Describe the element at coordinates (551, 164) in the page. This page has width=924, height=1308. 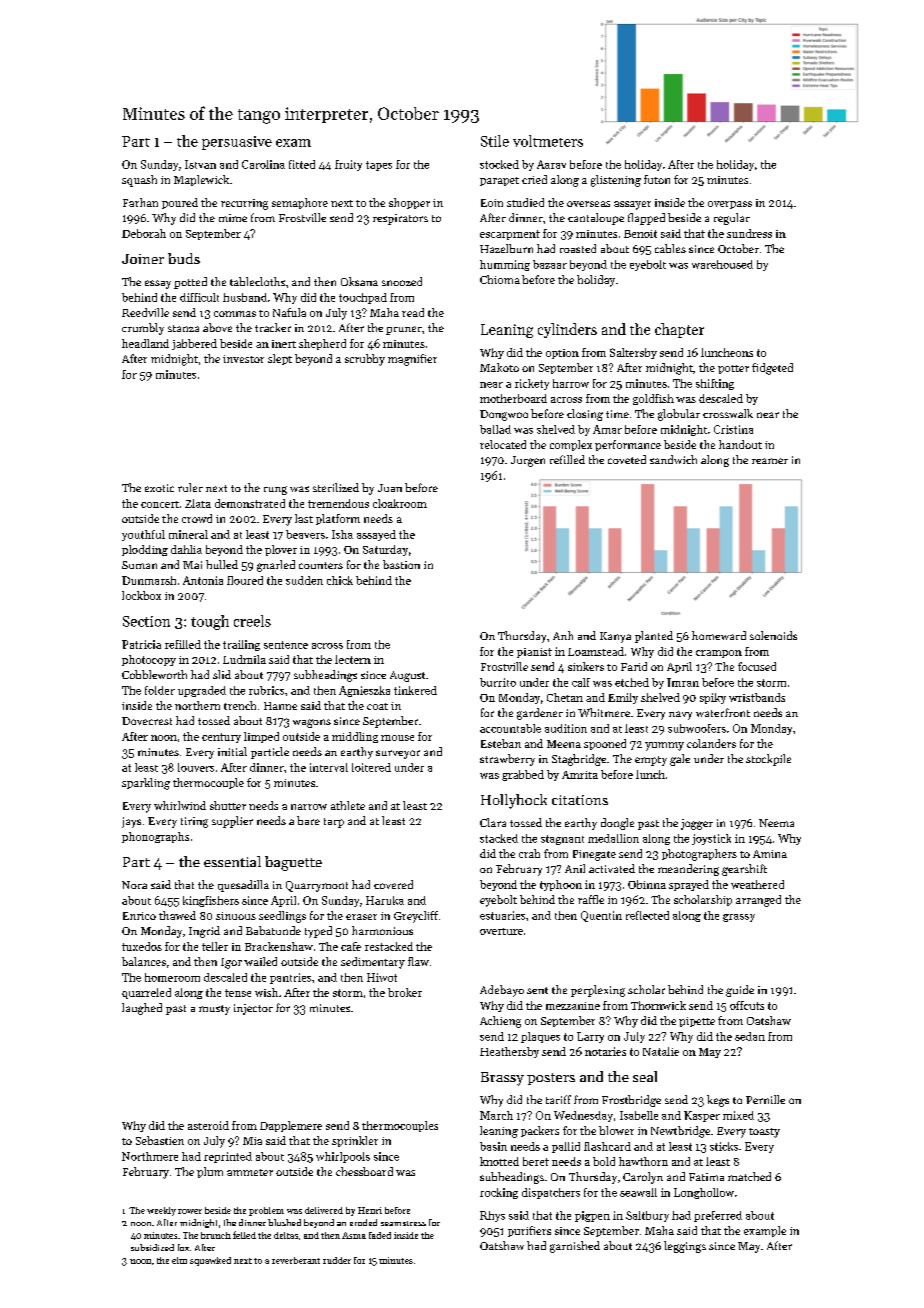
I see `Aarav` at that location.
